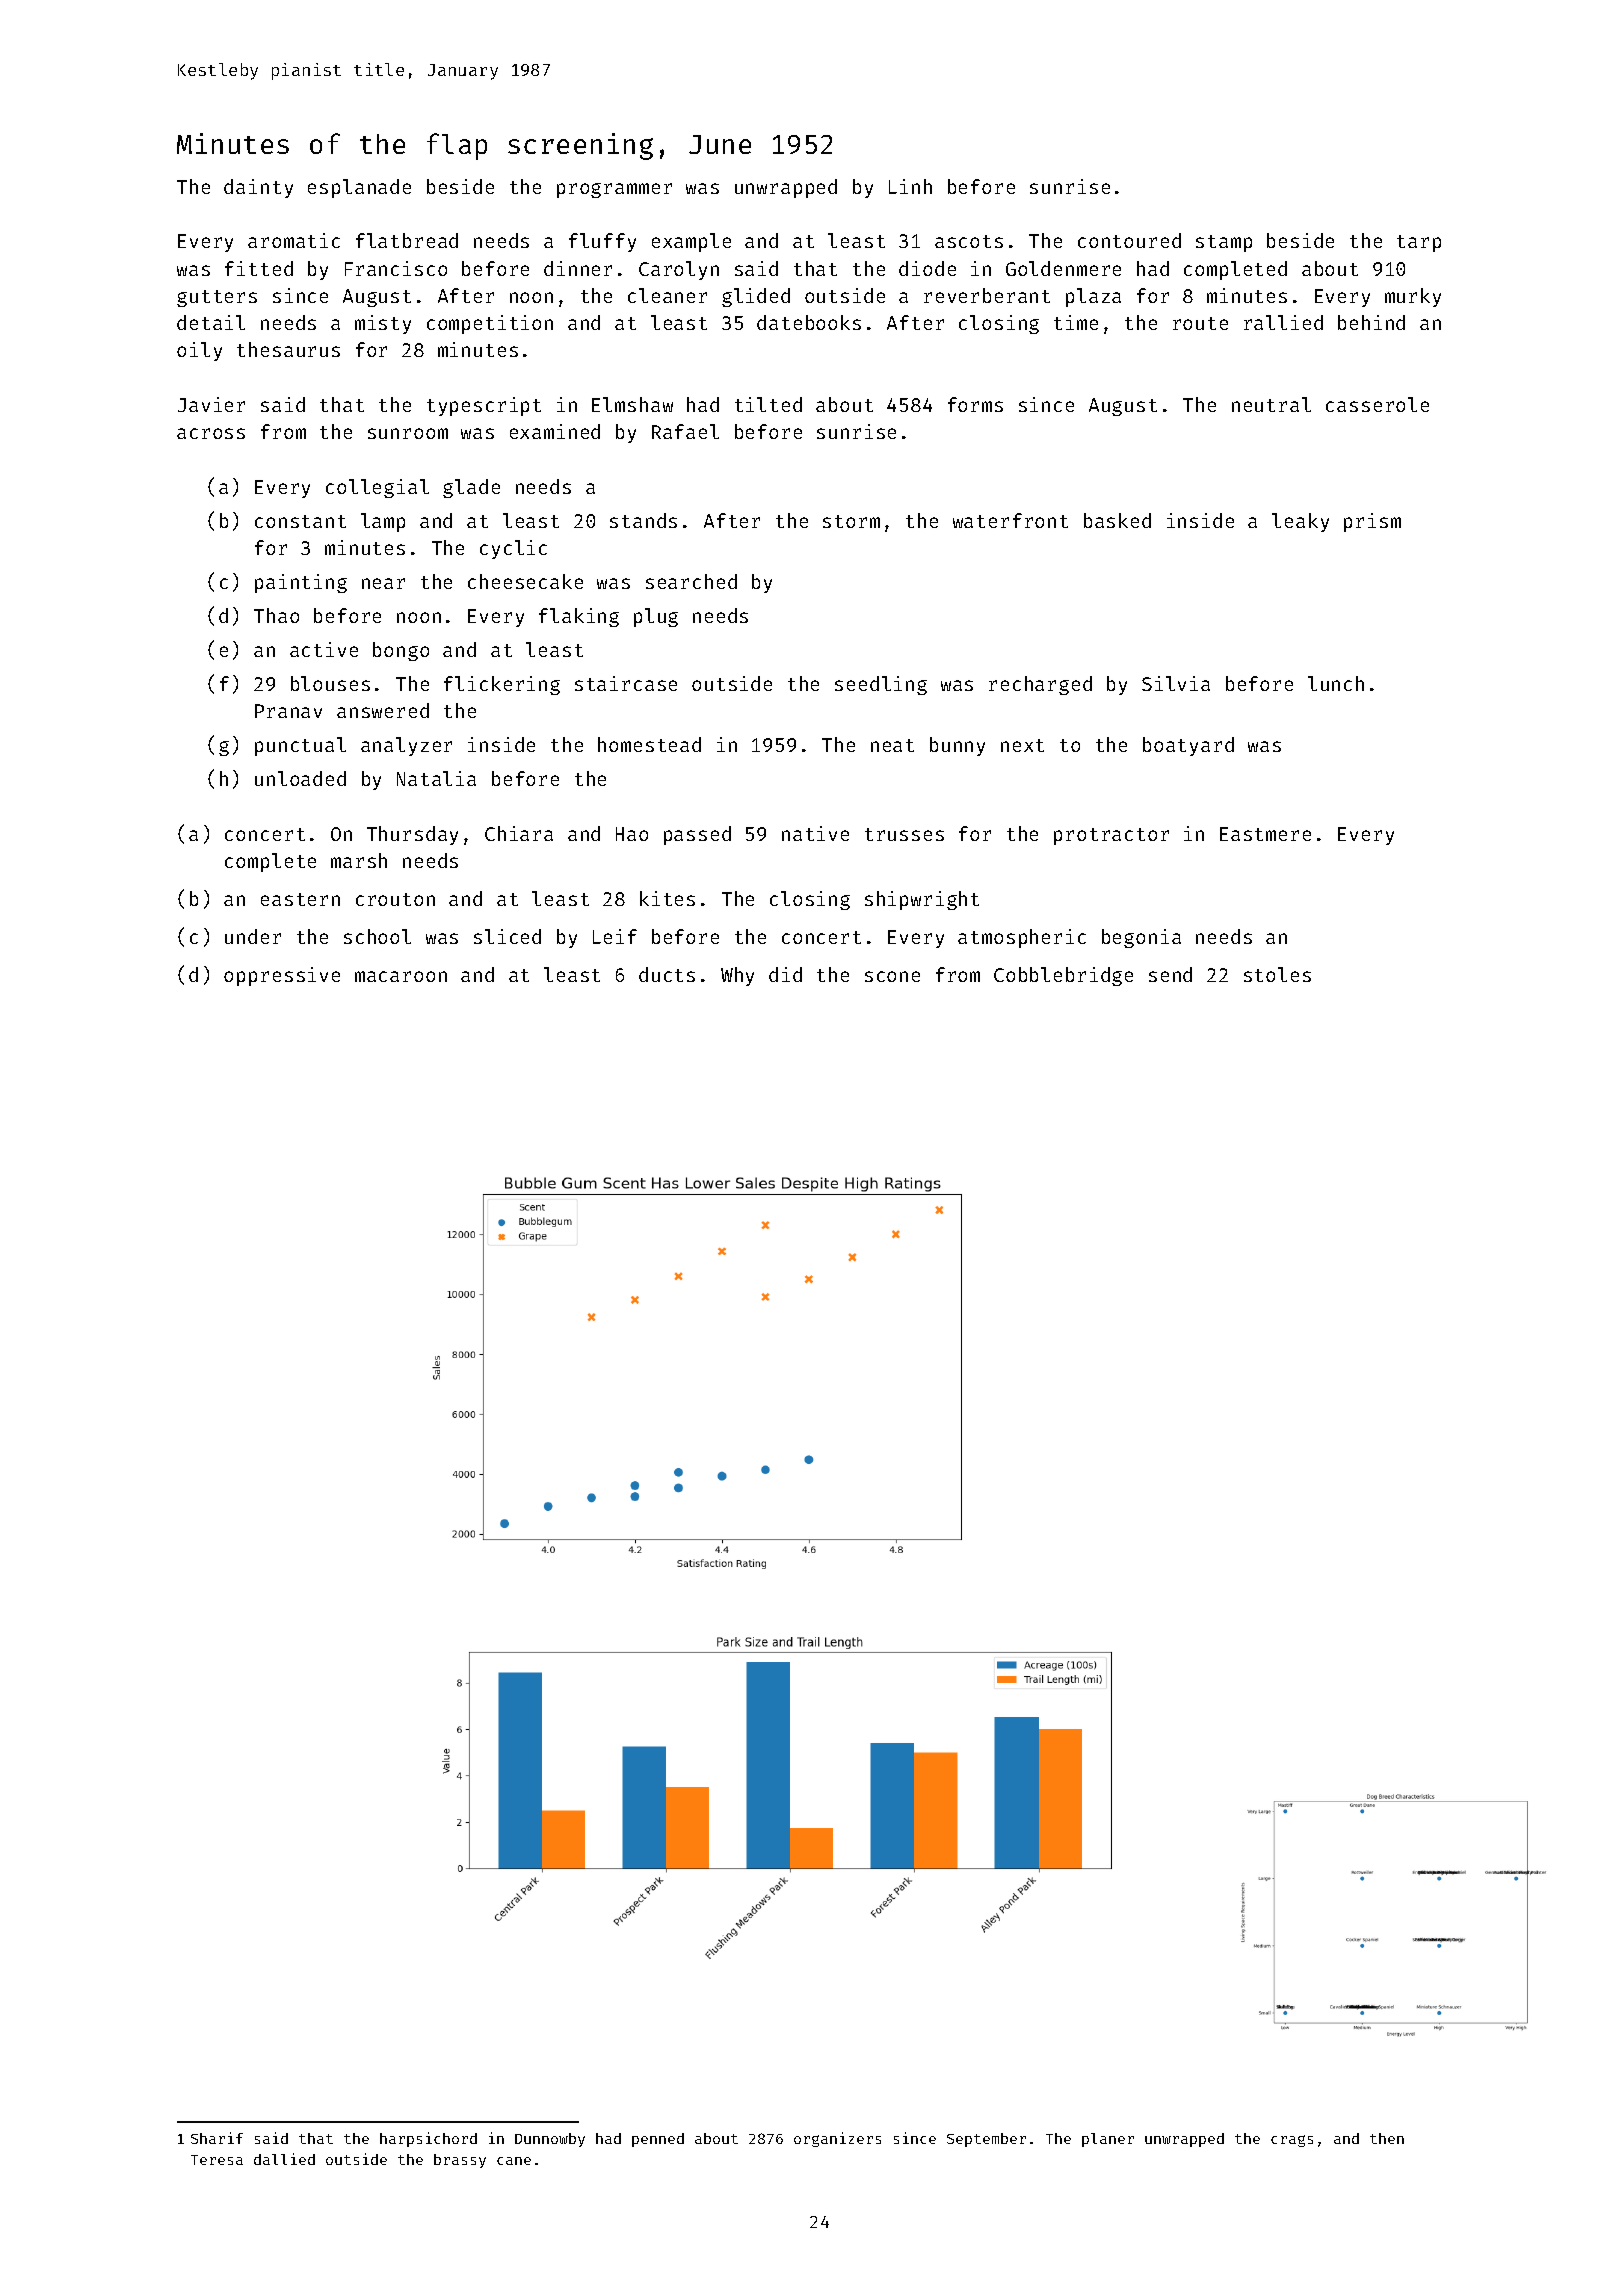 The height and width of the screenshot is (2292, 1620). Describe the element at coordinates (217, 2138) in the screenshot. I see `Sharif` at that location.
